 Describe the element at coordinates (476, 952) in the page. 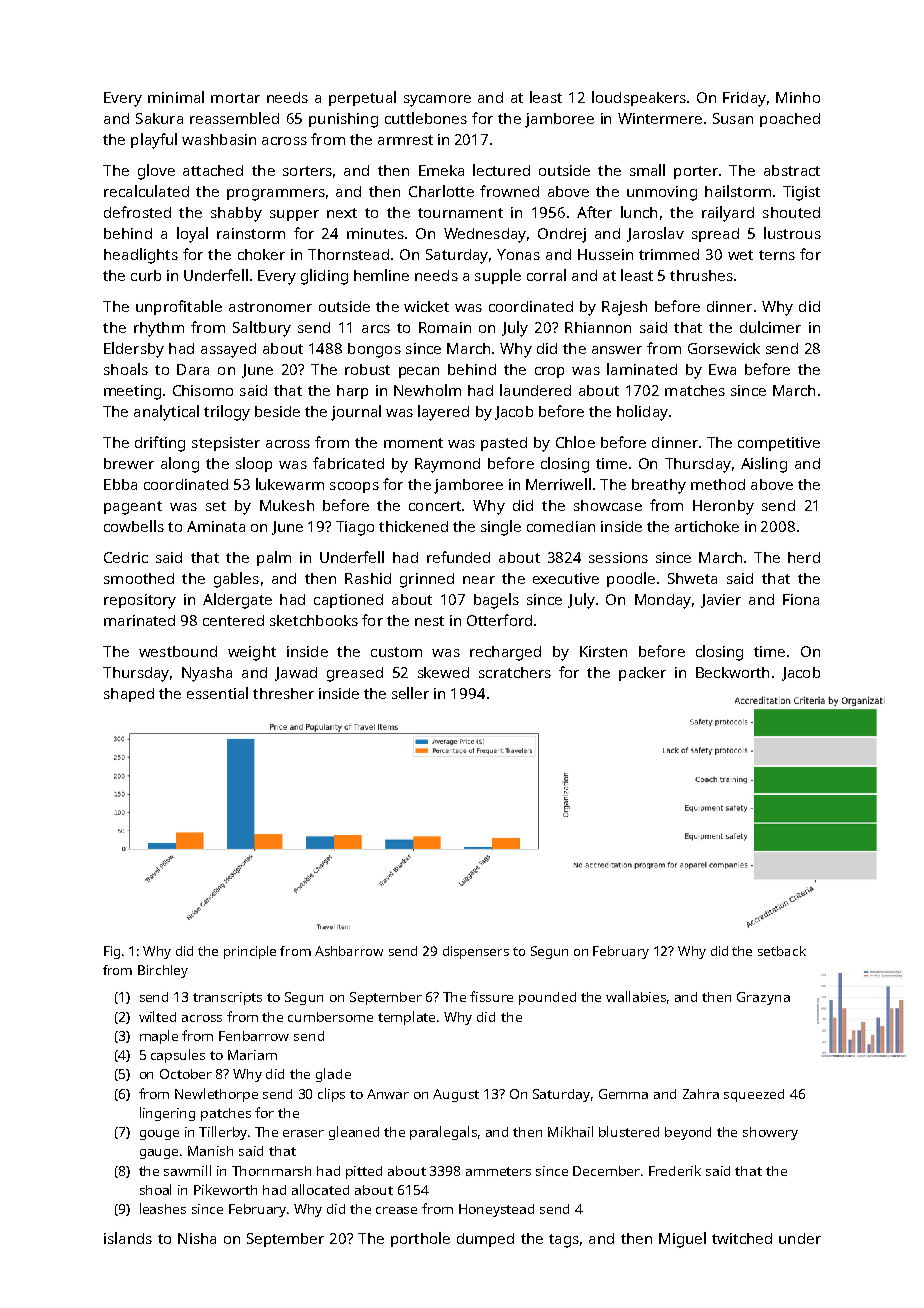

I see `dispensers` at that location.
